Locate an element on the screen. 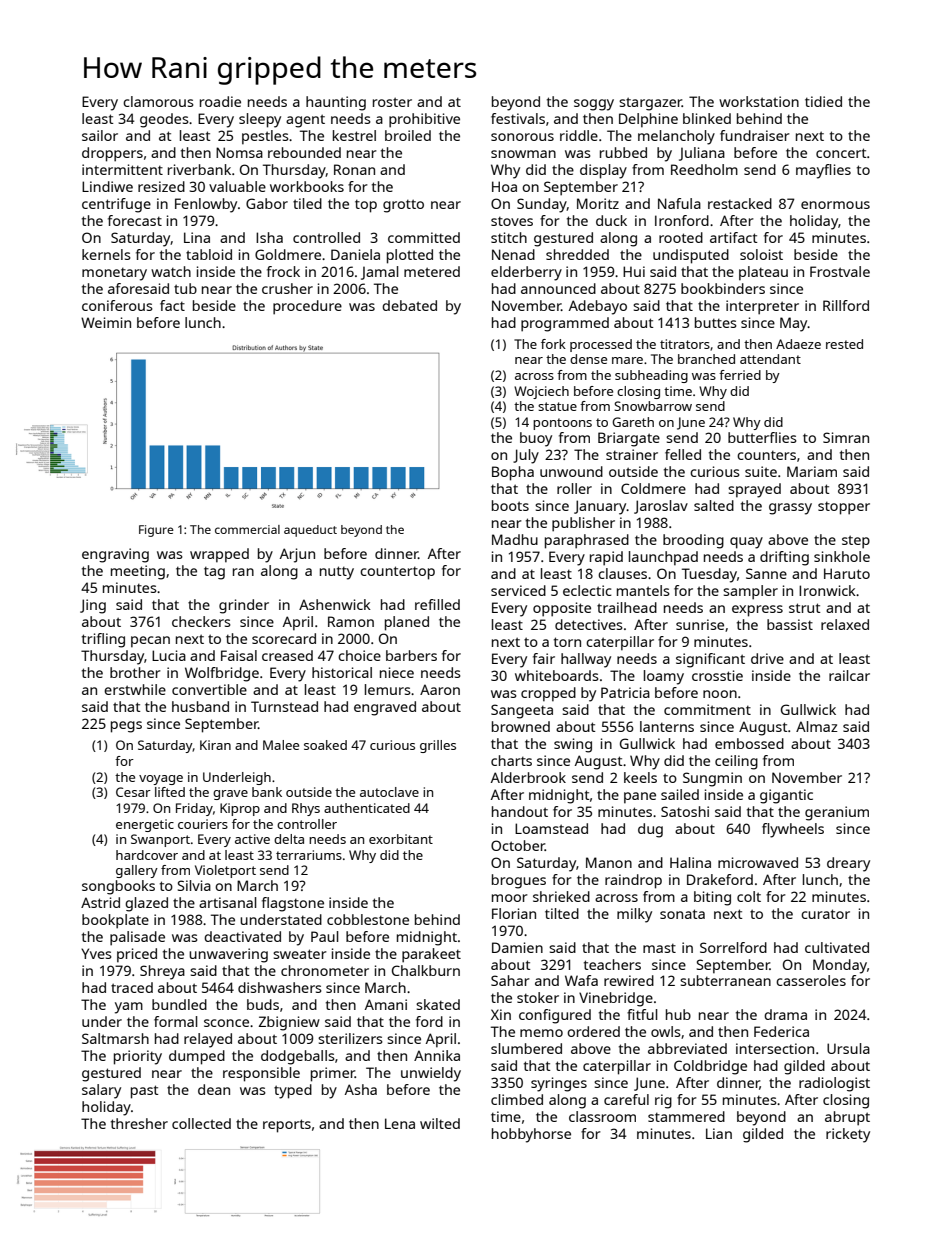 The height and width of the screenshot is (1233, 952). attendant is located at coordinates (770, 359).
